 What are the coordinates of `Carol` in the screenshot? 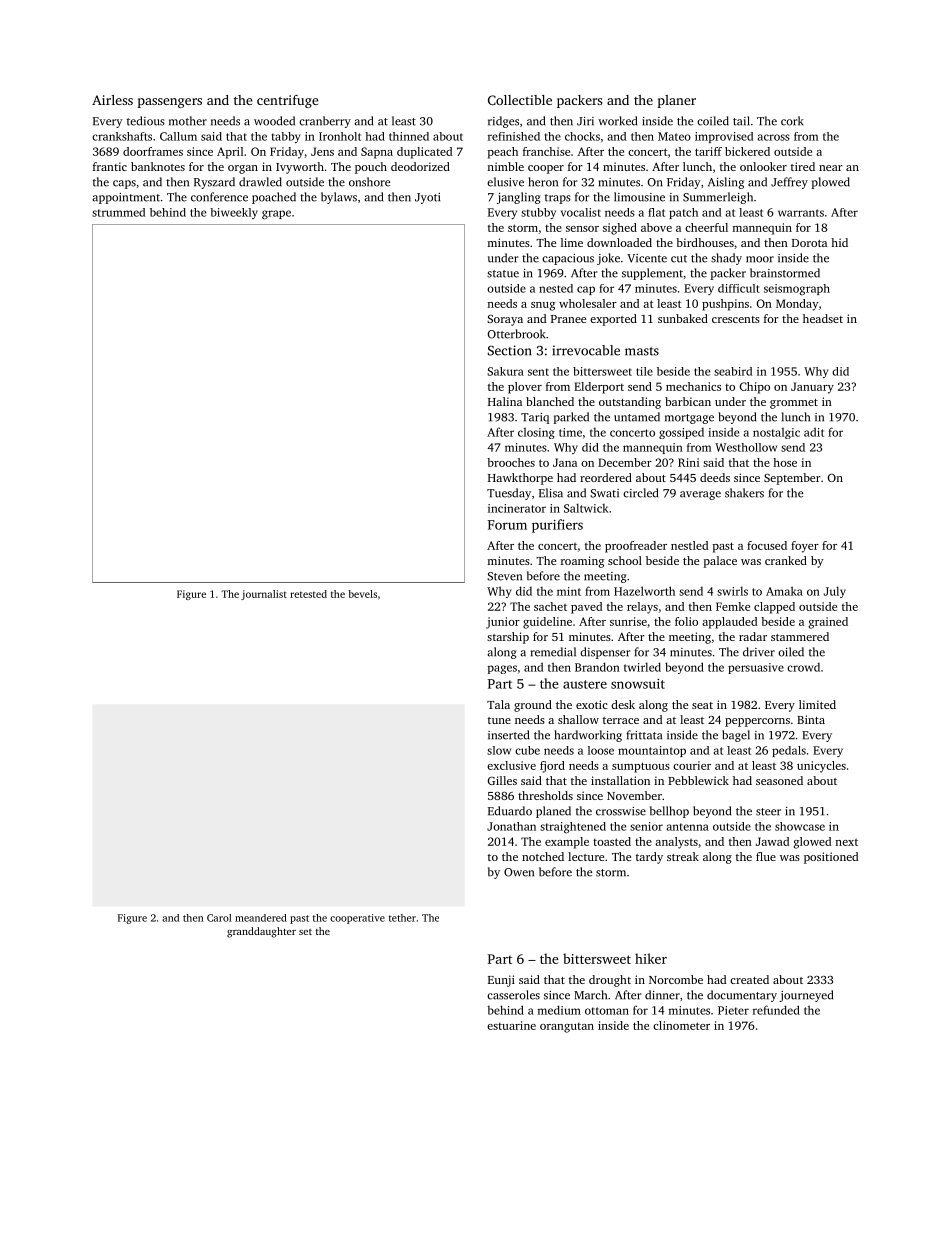 It's located at (219, 918).
